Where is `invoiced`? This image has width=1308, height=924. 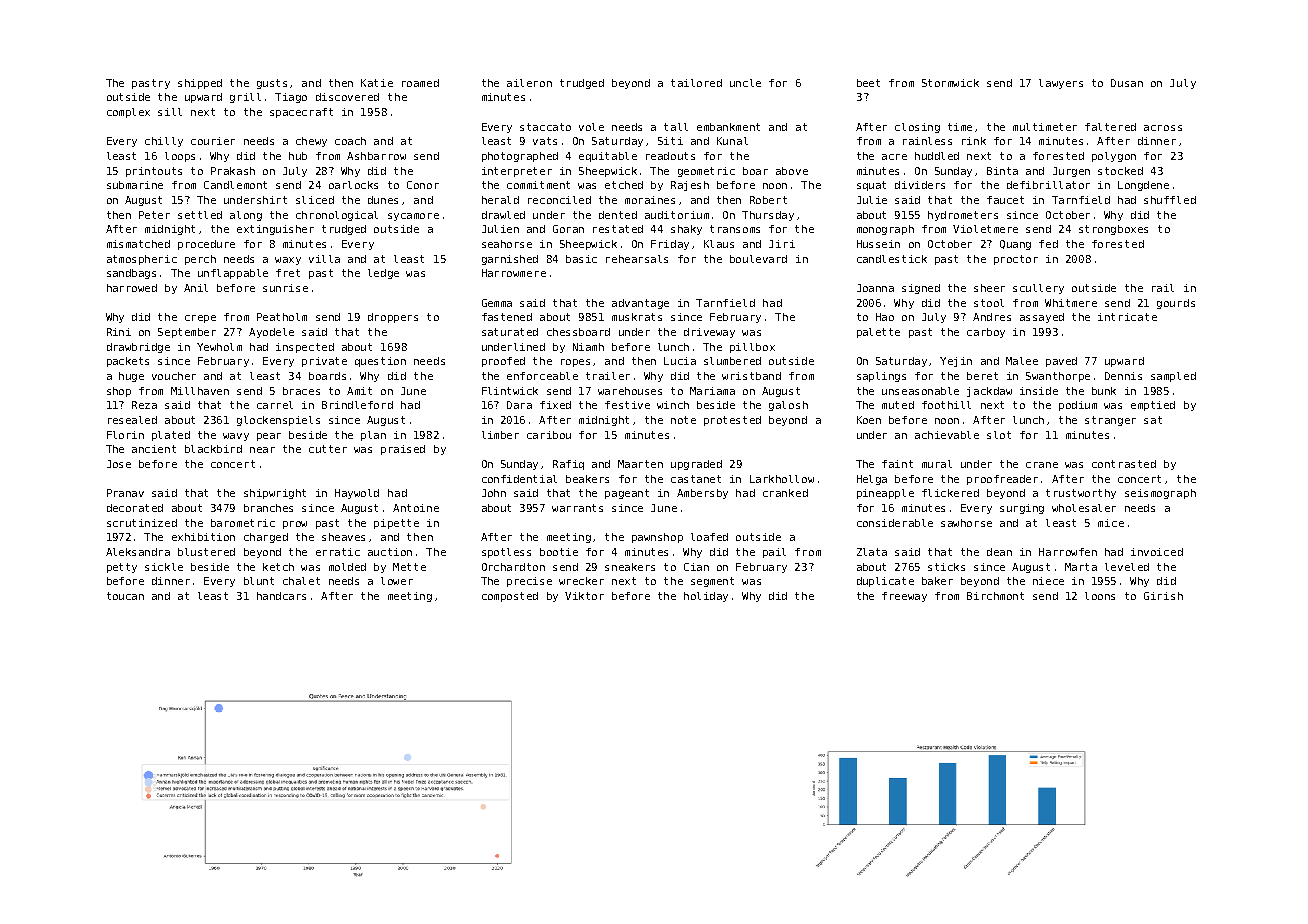 invoiced is located at coordinates (1157, 552).
